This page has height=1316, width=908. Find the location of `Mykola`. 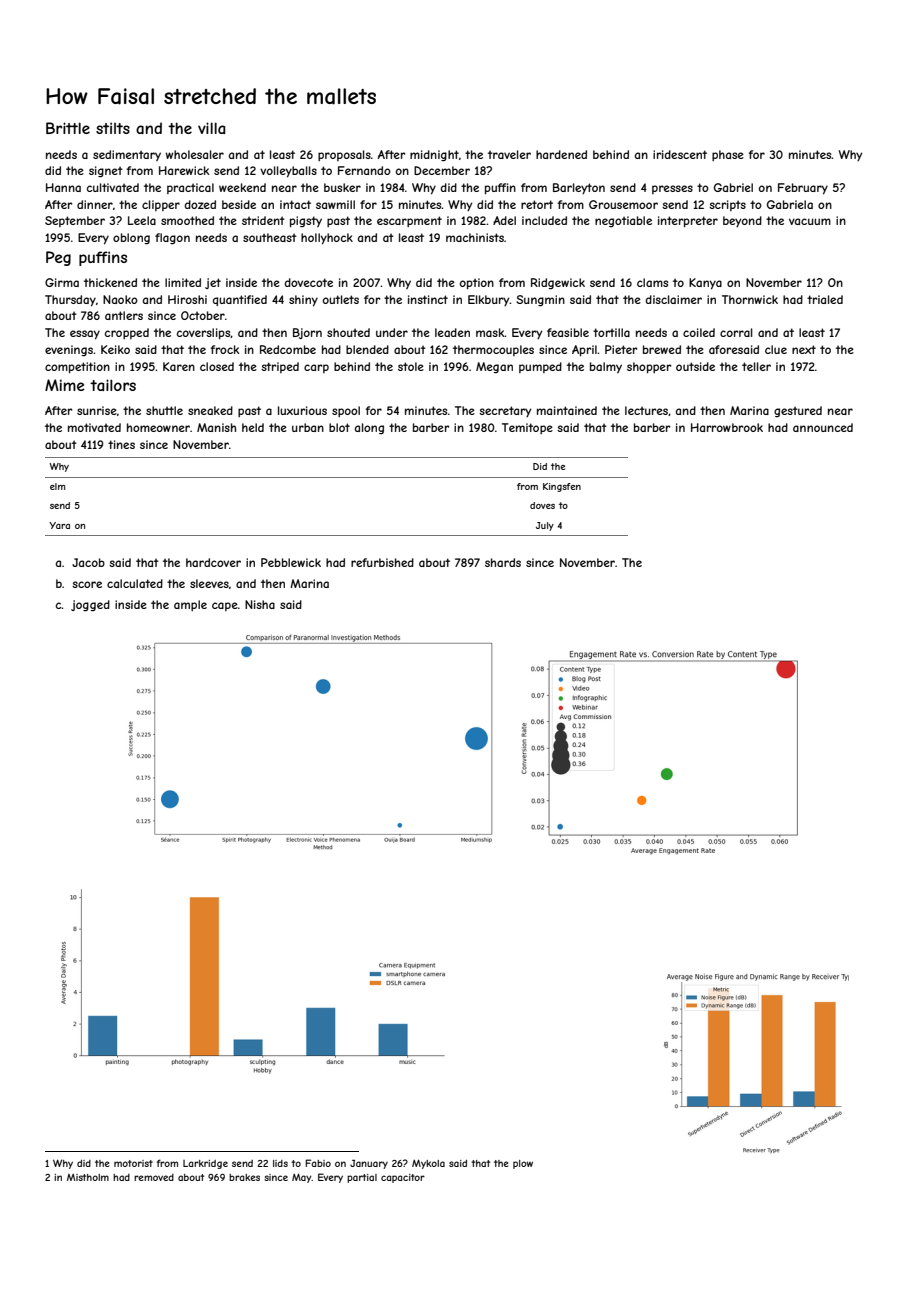

Mykola is located at coordinates (428, 1164).
